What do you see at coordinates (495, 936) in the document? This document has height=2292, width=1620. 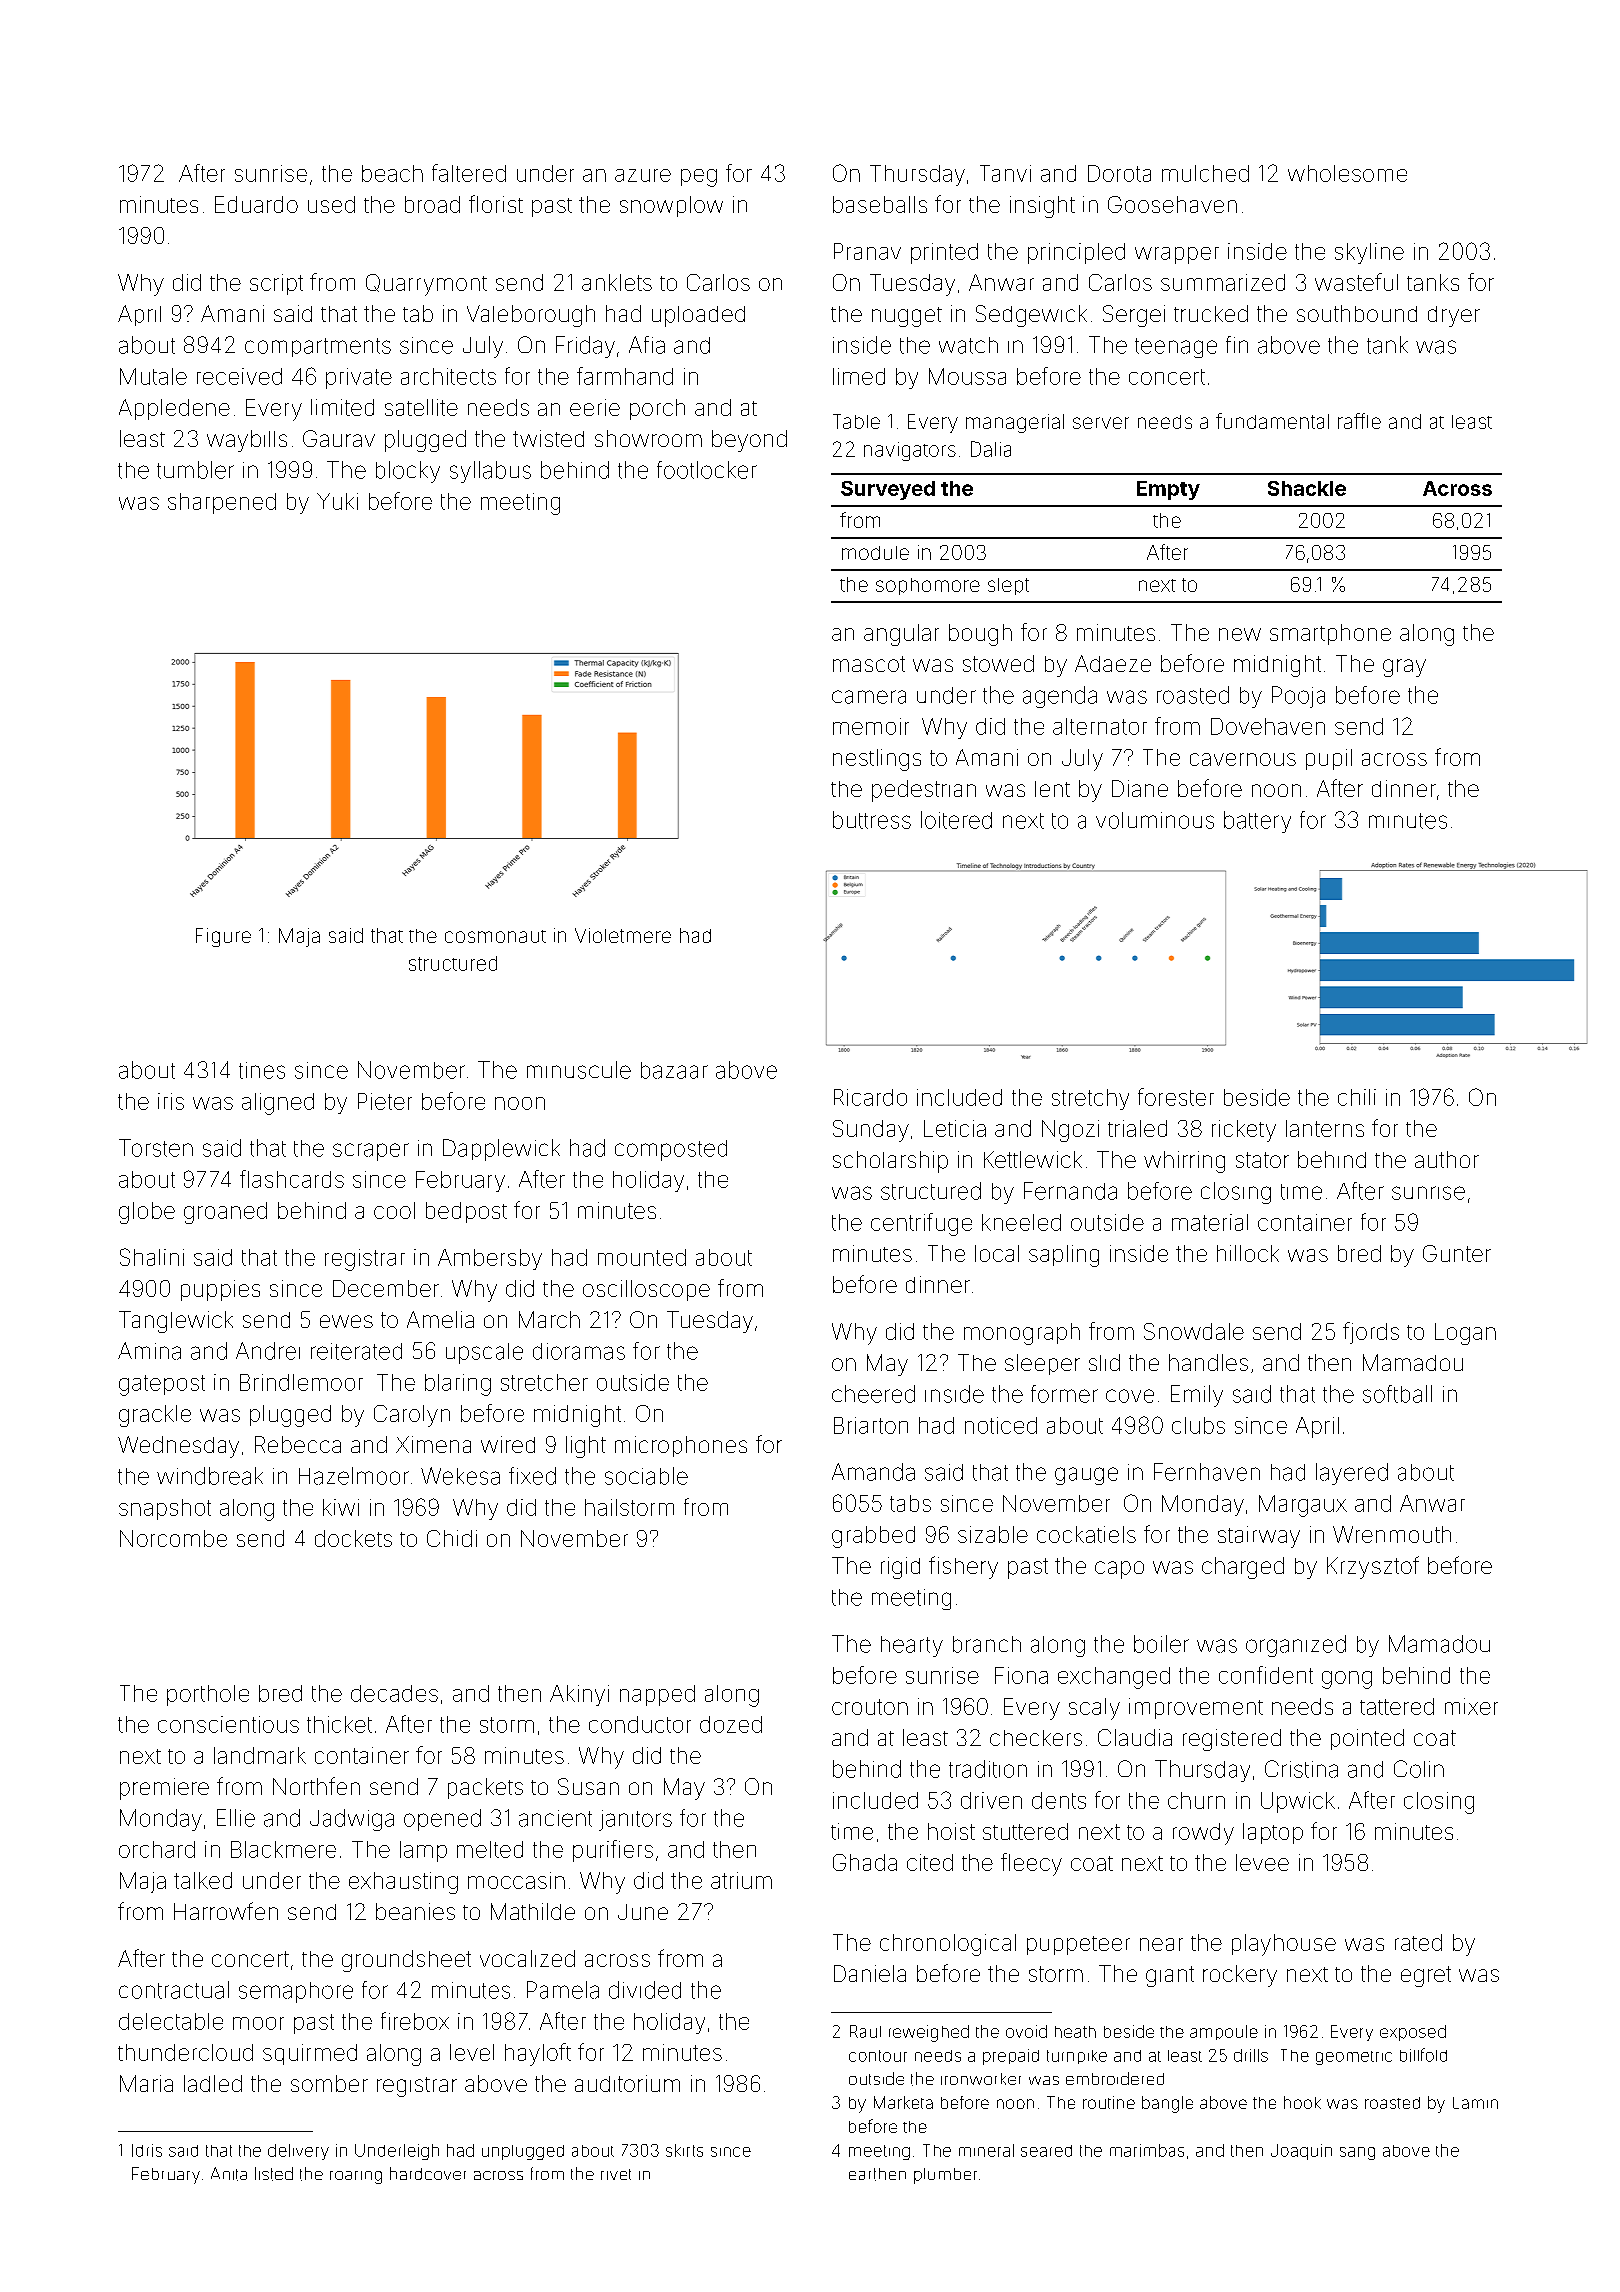 I see `cosmonaut` at bounding box center [495, 936].
